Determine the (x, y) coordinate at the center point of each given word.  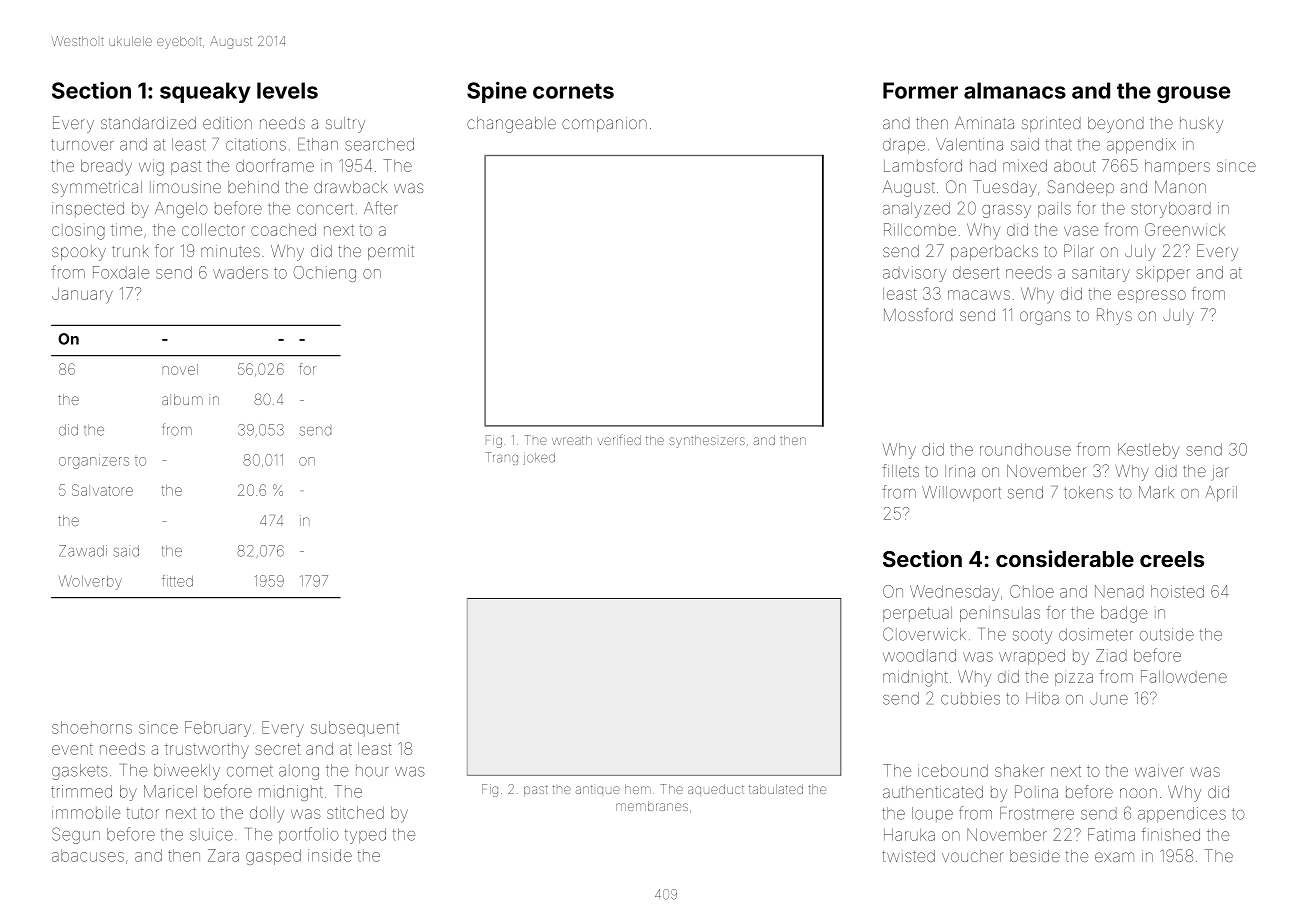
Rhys (1114, 316)
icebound (953, 770)
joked (539, 458)
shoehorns (92, 727)
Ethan (318, 144)
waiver (1159, 770)
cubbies (970, 698)
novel (180, 369)
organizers (94, 461)
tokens (1088, 492)
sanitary (1101, 274)
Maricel (170, 791)
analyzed (916, 210)
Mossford (918, 314)
